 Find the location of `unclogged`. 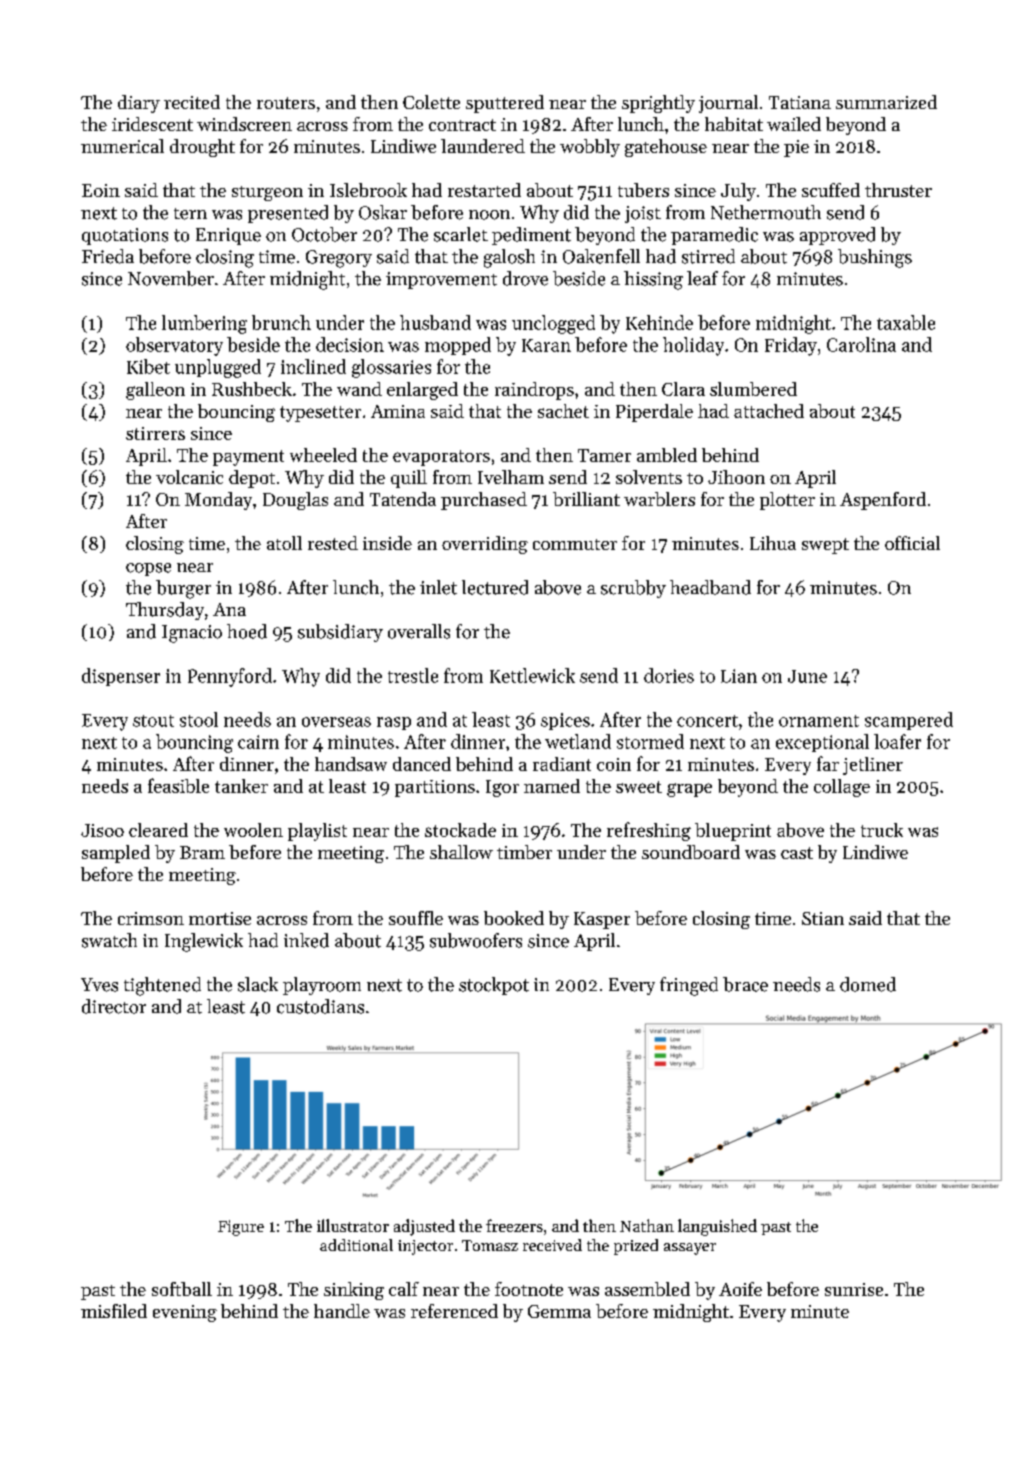

unclogged is located at coordinates (553, 324).
